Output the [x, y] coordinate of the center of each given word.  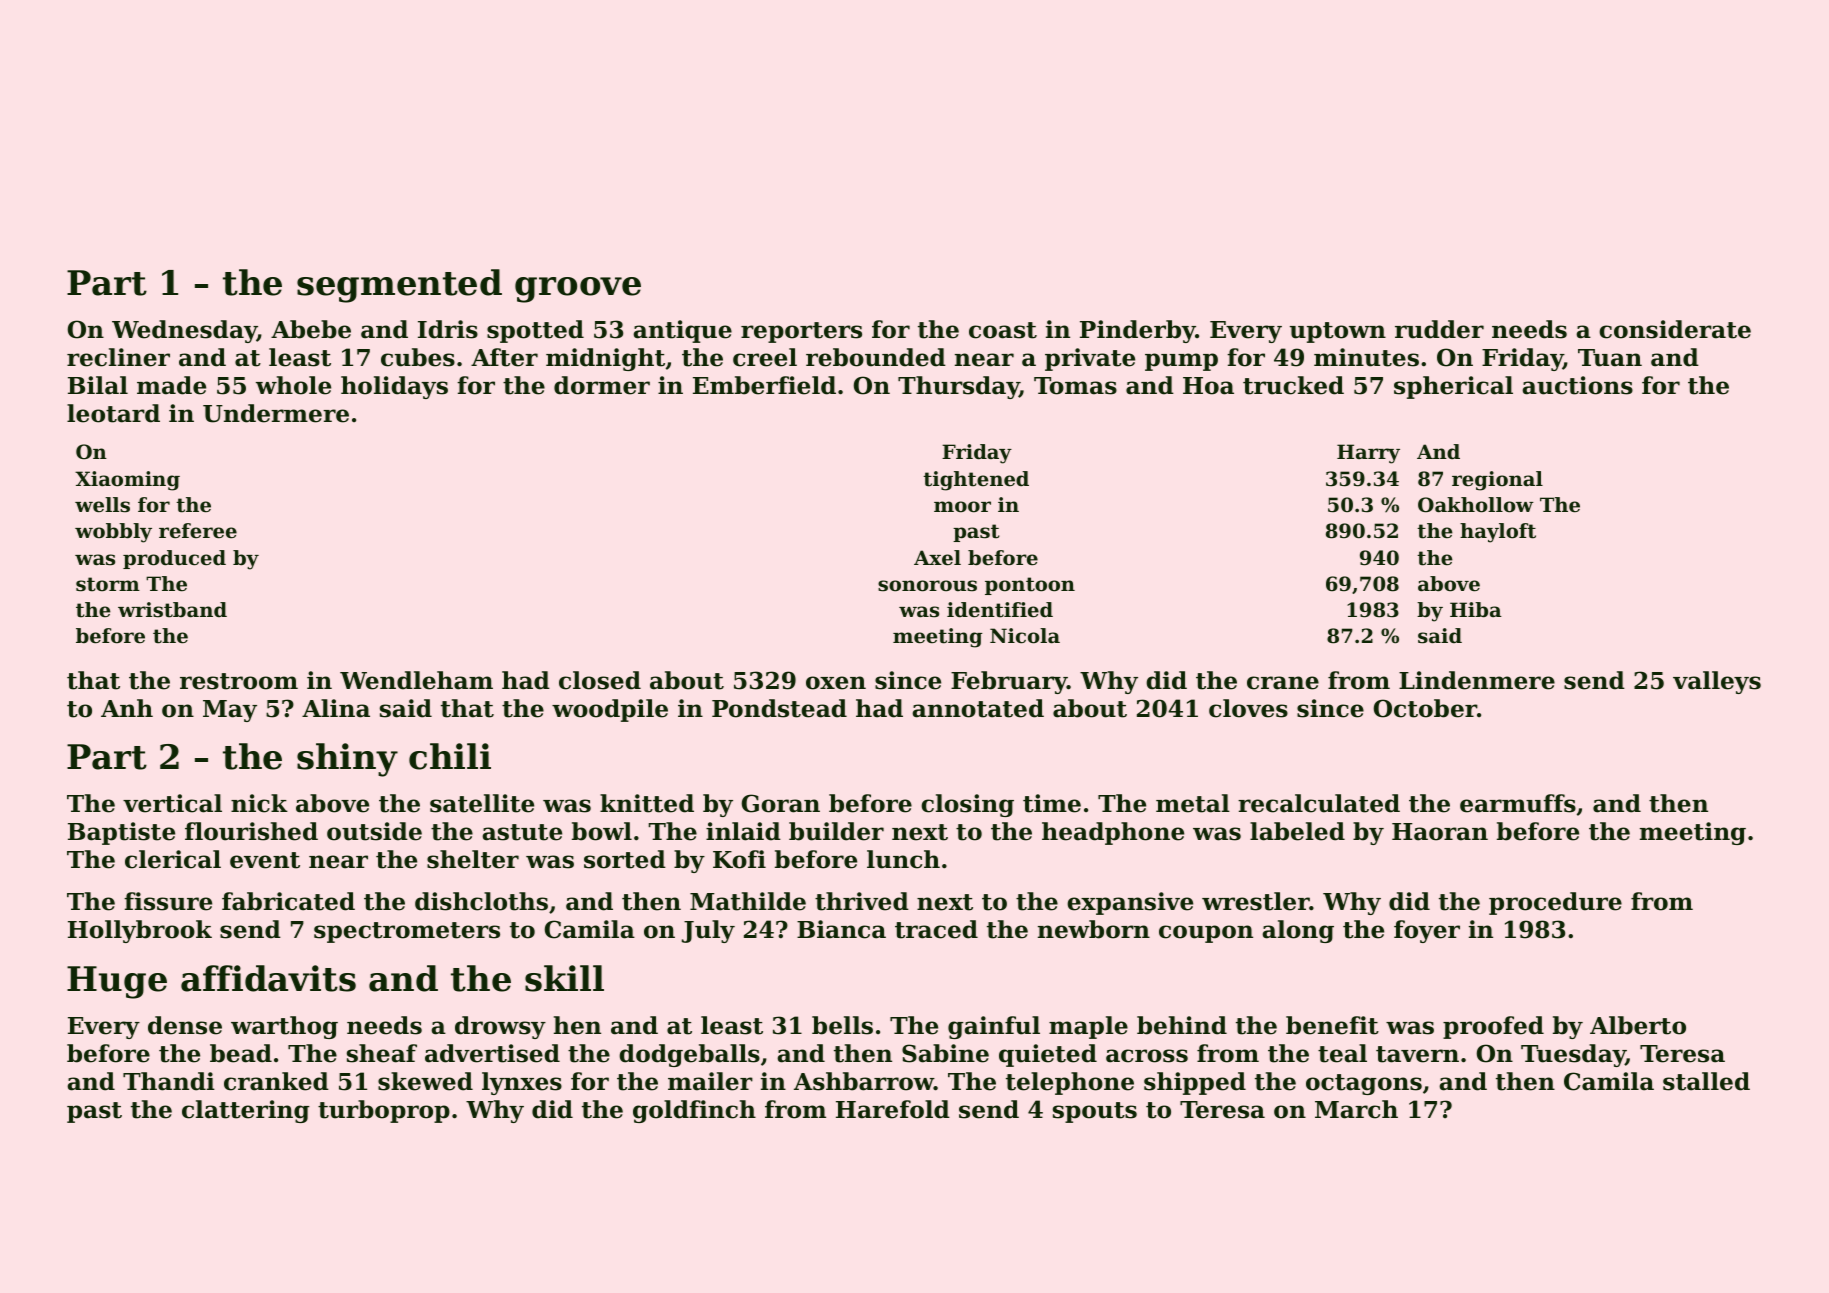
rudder [1439, 329]
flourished [251, 831]
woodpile [610, 710]
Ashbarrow [864, 1081]
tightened [976, 481]
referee [198, 531]
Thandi [169, 1081]
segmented [399, 286]
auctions [1577, 385]
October [1425, 708]
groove [578, 290]
